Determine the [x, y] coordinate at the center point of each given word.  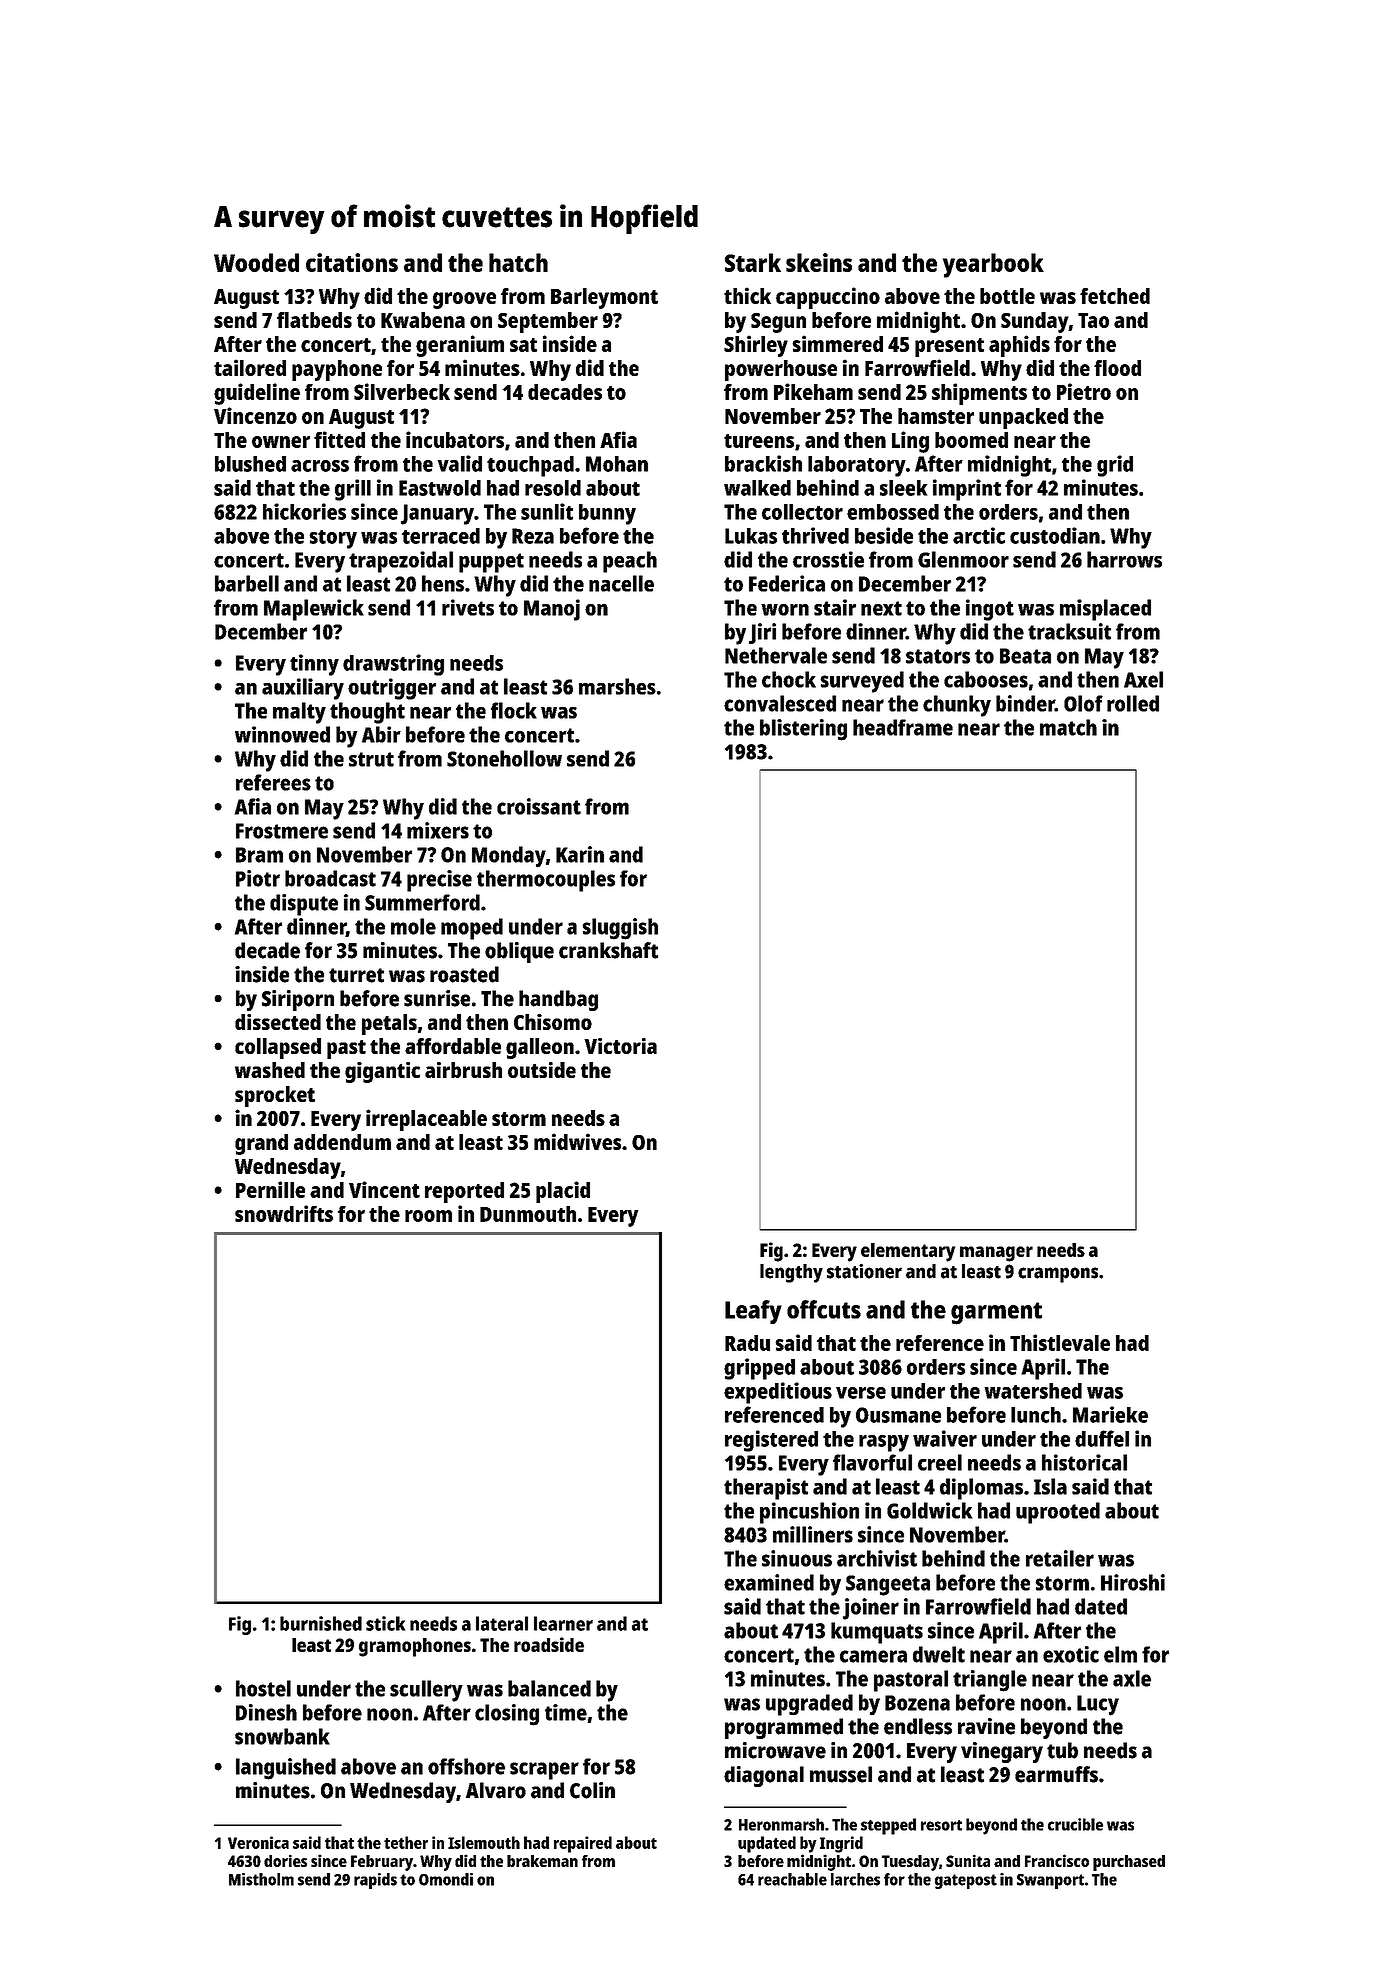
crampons [1058, 1275]
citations [352, 262]
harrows [1124, 559]
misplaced [1105, 610]
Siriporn [298, 1000]
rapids [375, 1881]
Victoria [620, 1046]
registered [771, 1441]
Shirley [756, 346]
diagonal [764, 1776]
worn [785, 610]
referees [273, 782]
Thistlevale [1060, 1342]
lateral [502, 1623]
